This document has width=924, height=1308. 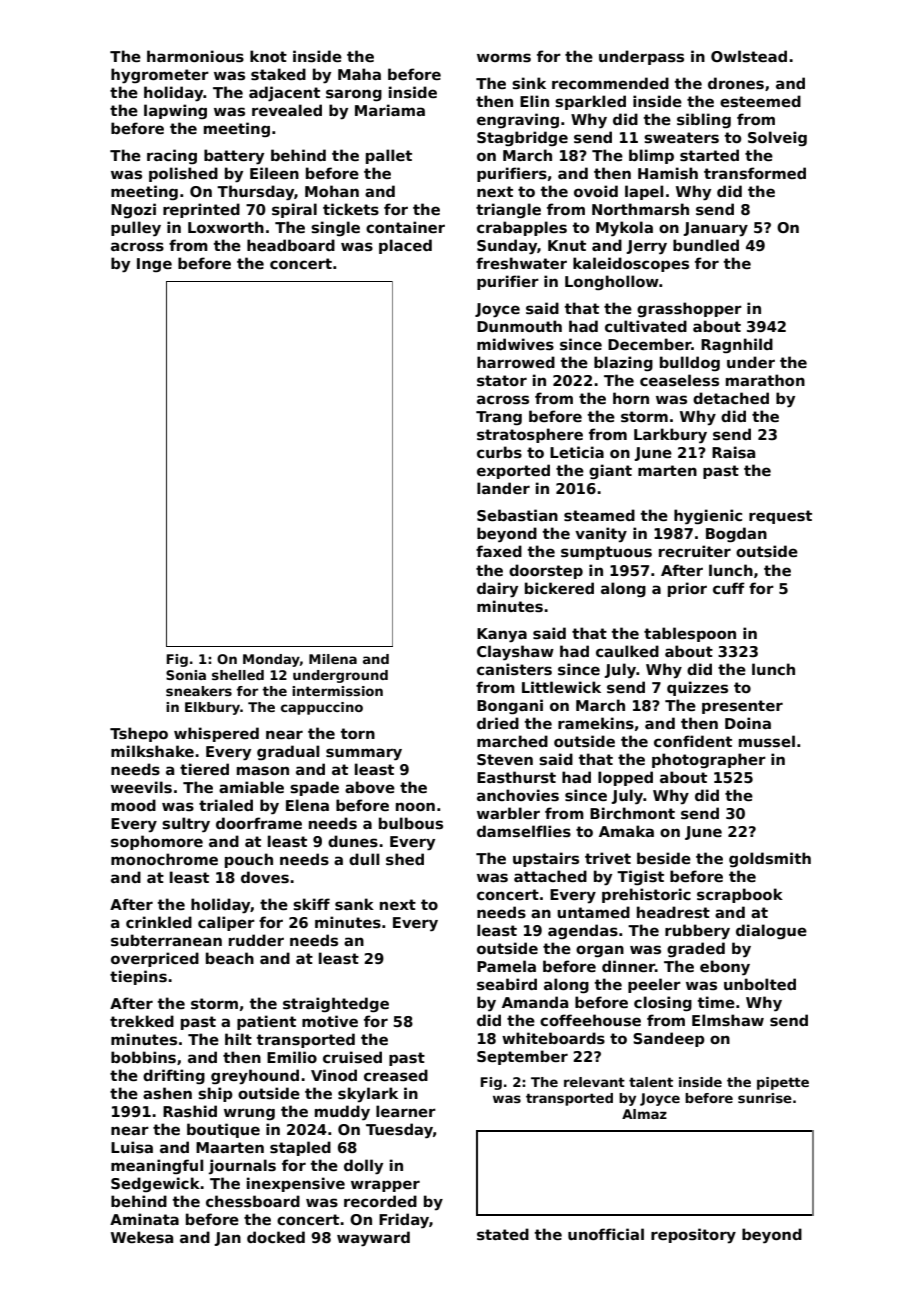 What do you see at coordinates (136, 229) in the document?
I see `pulley` at bounding box center [136, 229].
